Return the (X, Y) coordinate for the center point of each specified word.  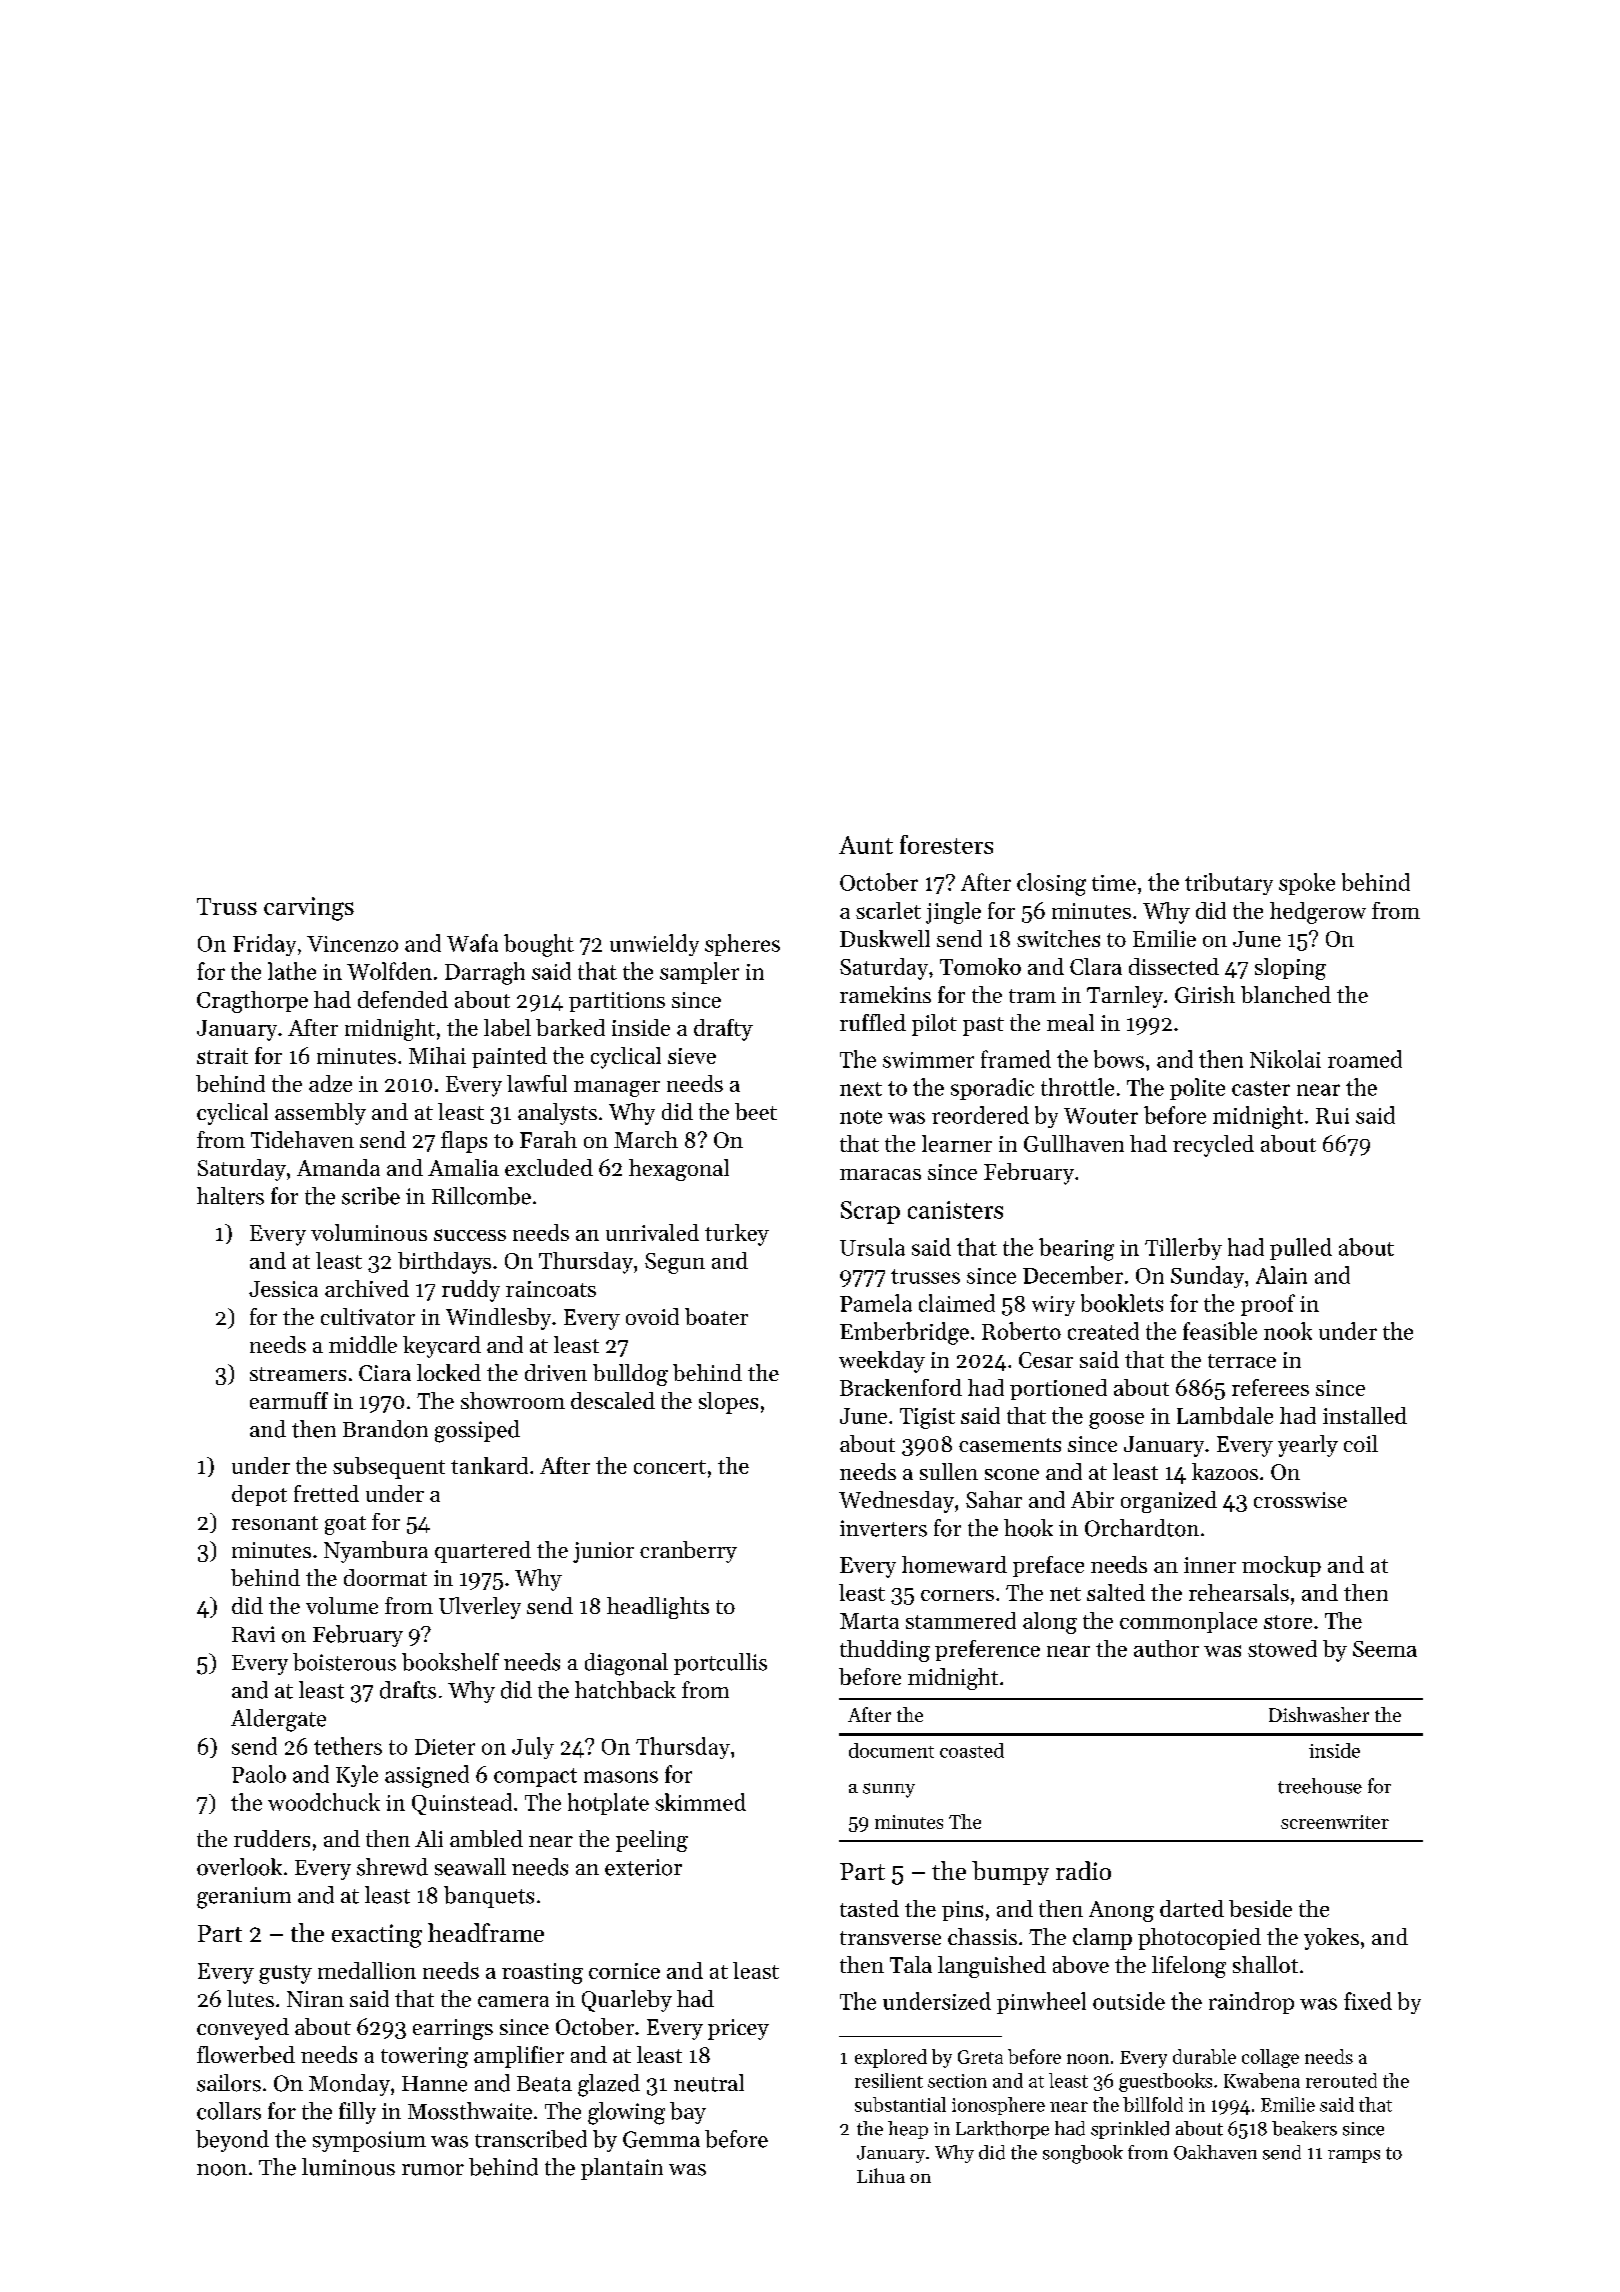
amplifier (519, 2057)
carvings (309, 909)
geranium (244, 1898)
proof (1268, 1305)
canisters (955, 1210)
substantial (900, 2104)
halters (230, 1196)
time (1114, 883)
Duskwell (885, 938)
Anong (1121, 1911)
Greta (980, 2057)
